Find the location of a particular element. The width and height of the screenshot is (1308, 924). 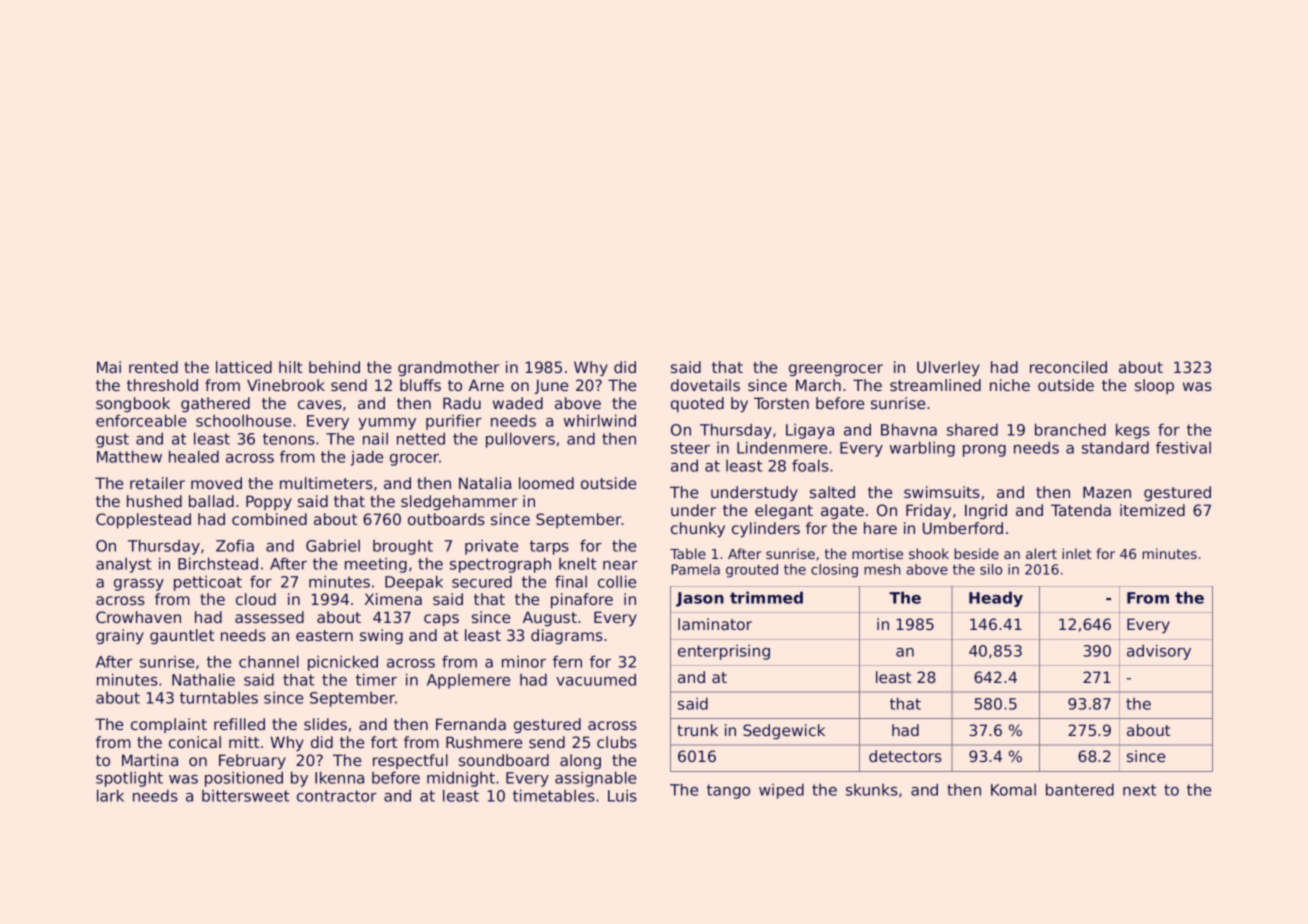

spotlight is located at coordinates (129, 779).
